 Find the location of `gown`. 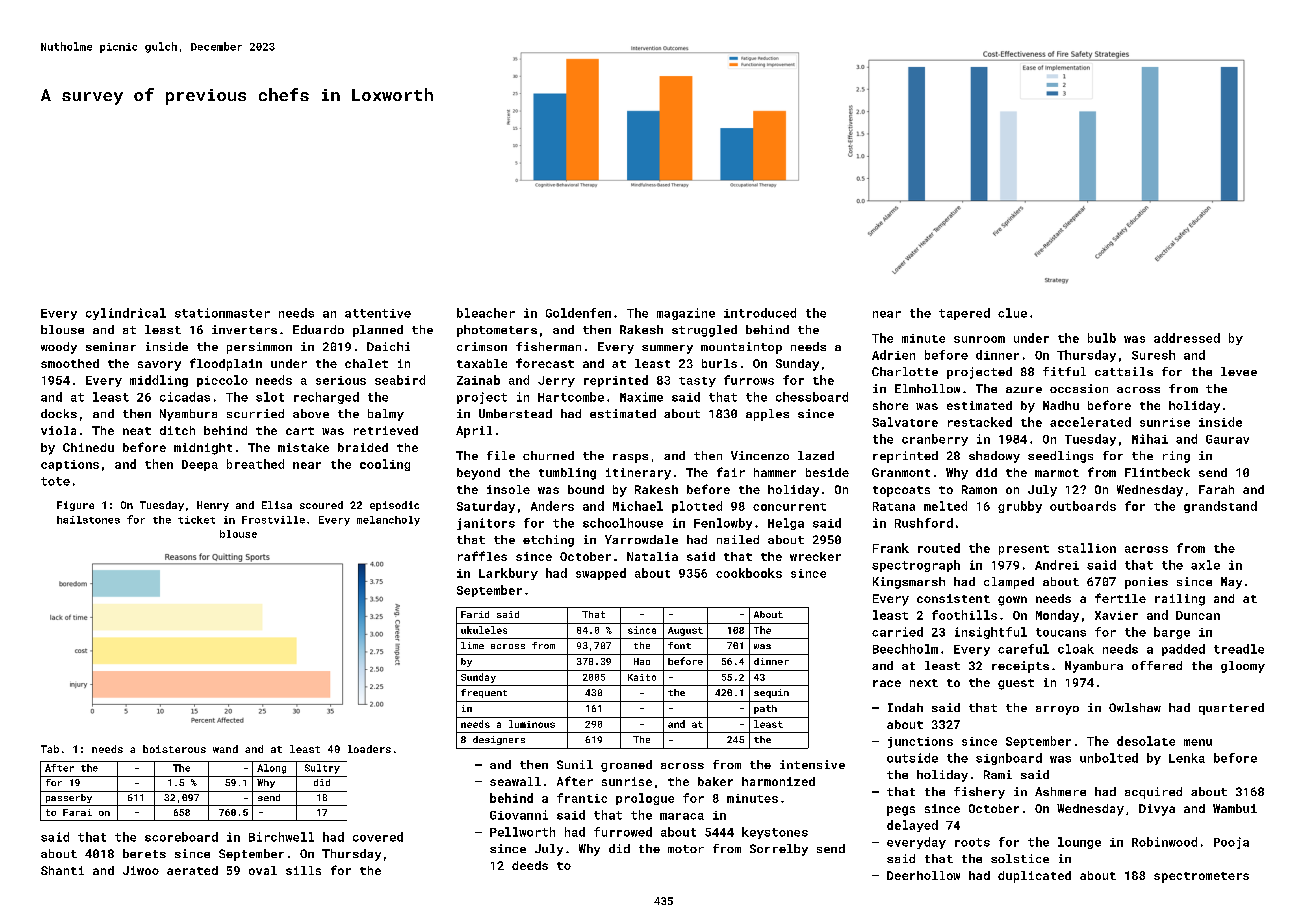

gown is located at coordinates (1012, 601).
